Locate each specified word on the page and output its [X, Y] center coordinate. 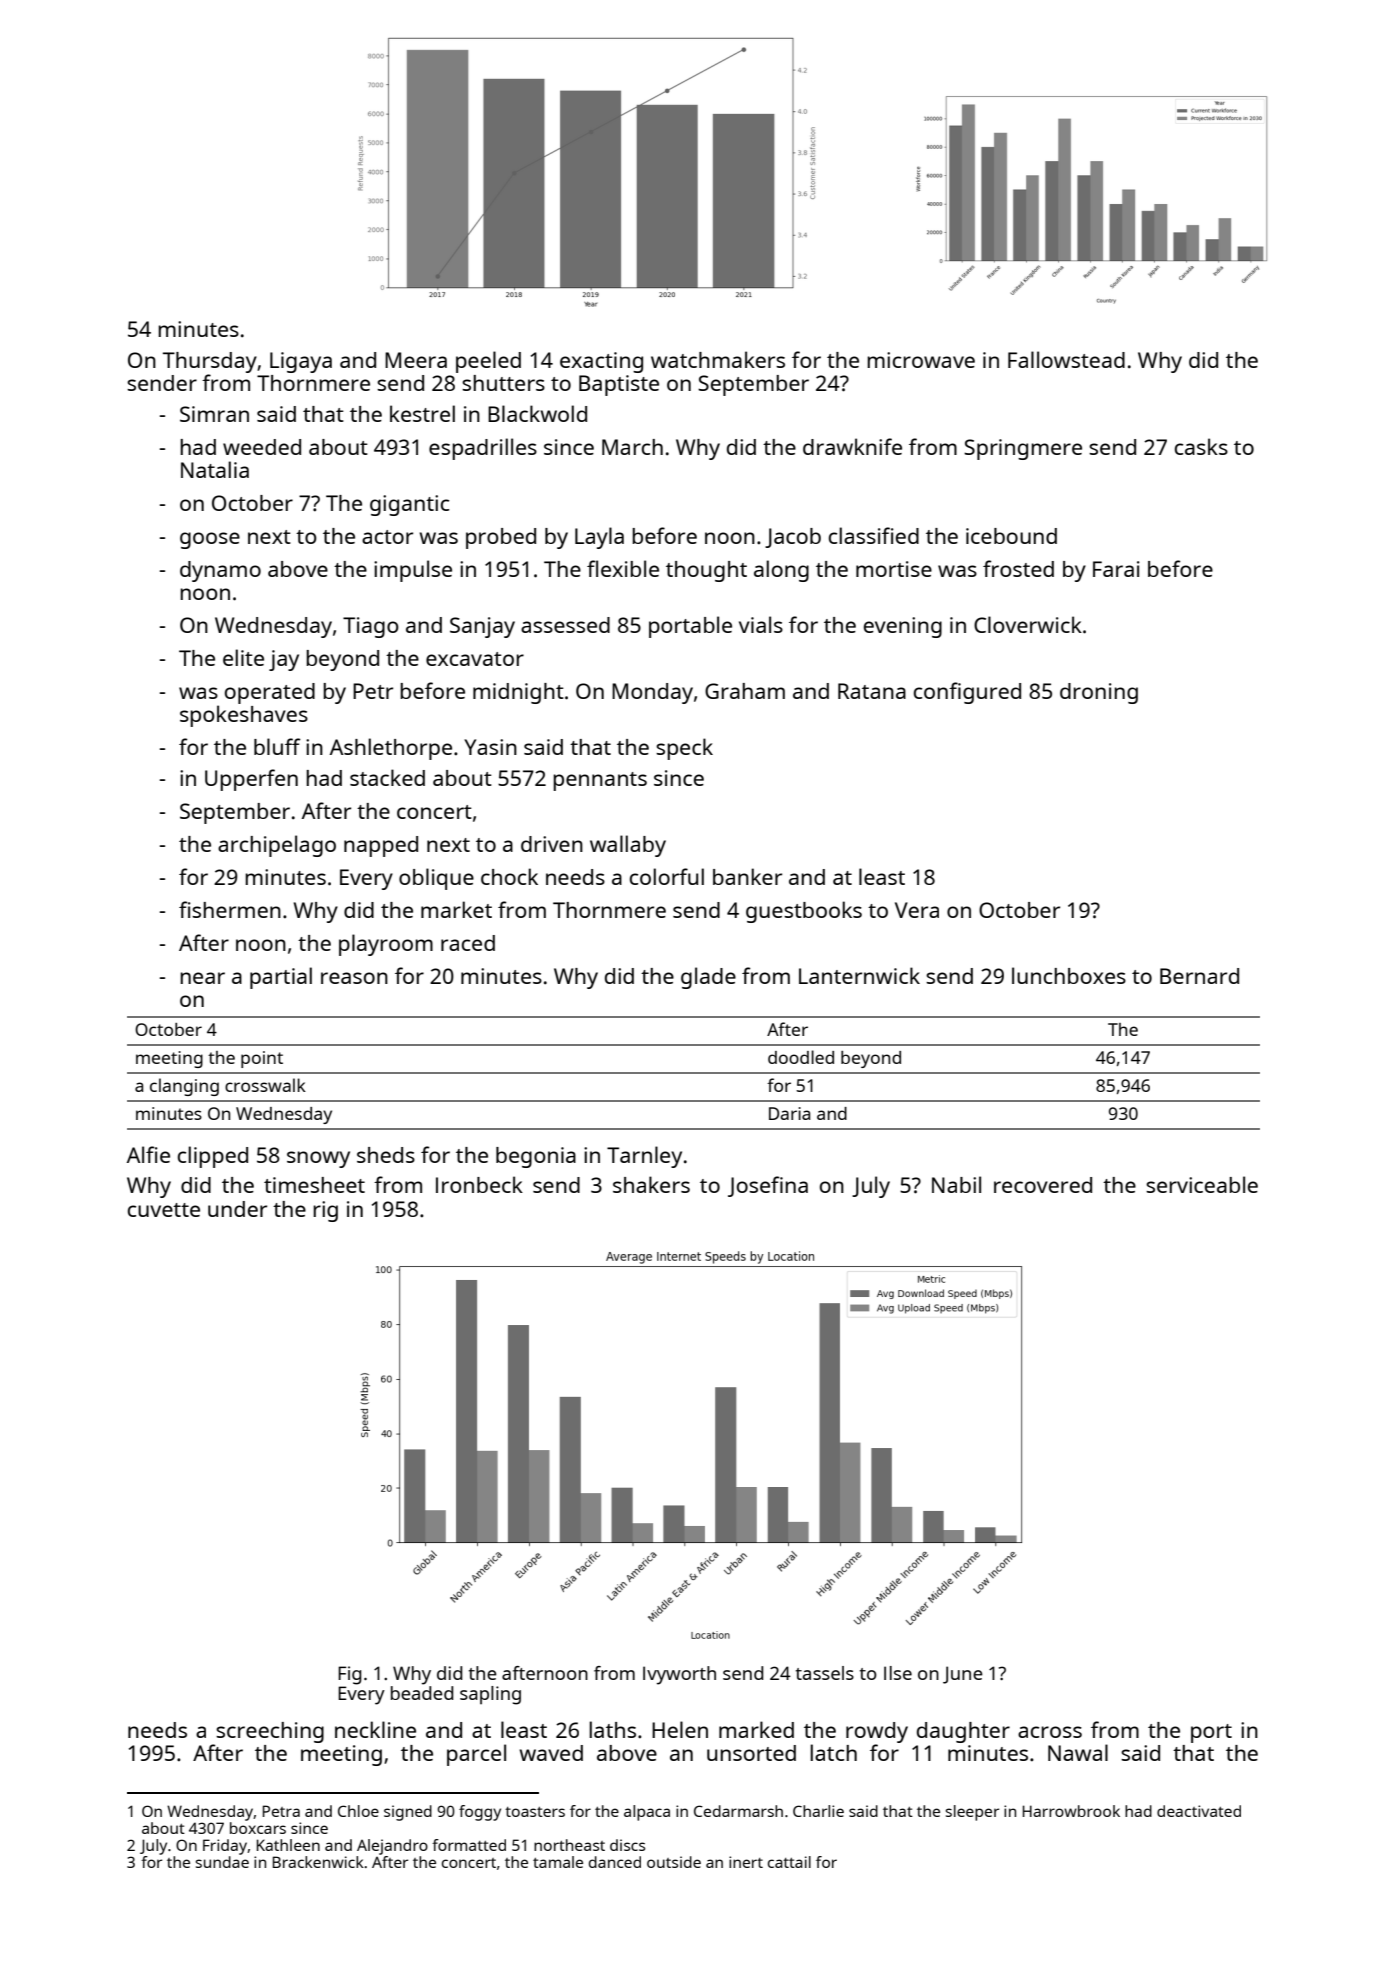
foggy [480, 1813]
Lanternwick [859, 975]
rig [325, 1211]
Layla [599, 538]
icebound [1011, 536]
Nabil [956, 1184]
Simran [214, 414]
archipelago [277, 846]
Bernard [1199, 976]
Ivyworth [679, 1675]
